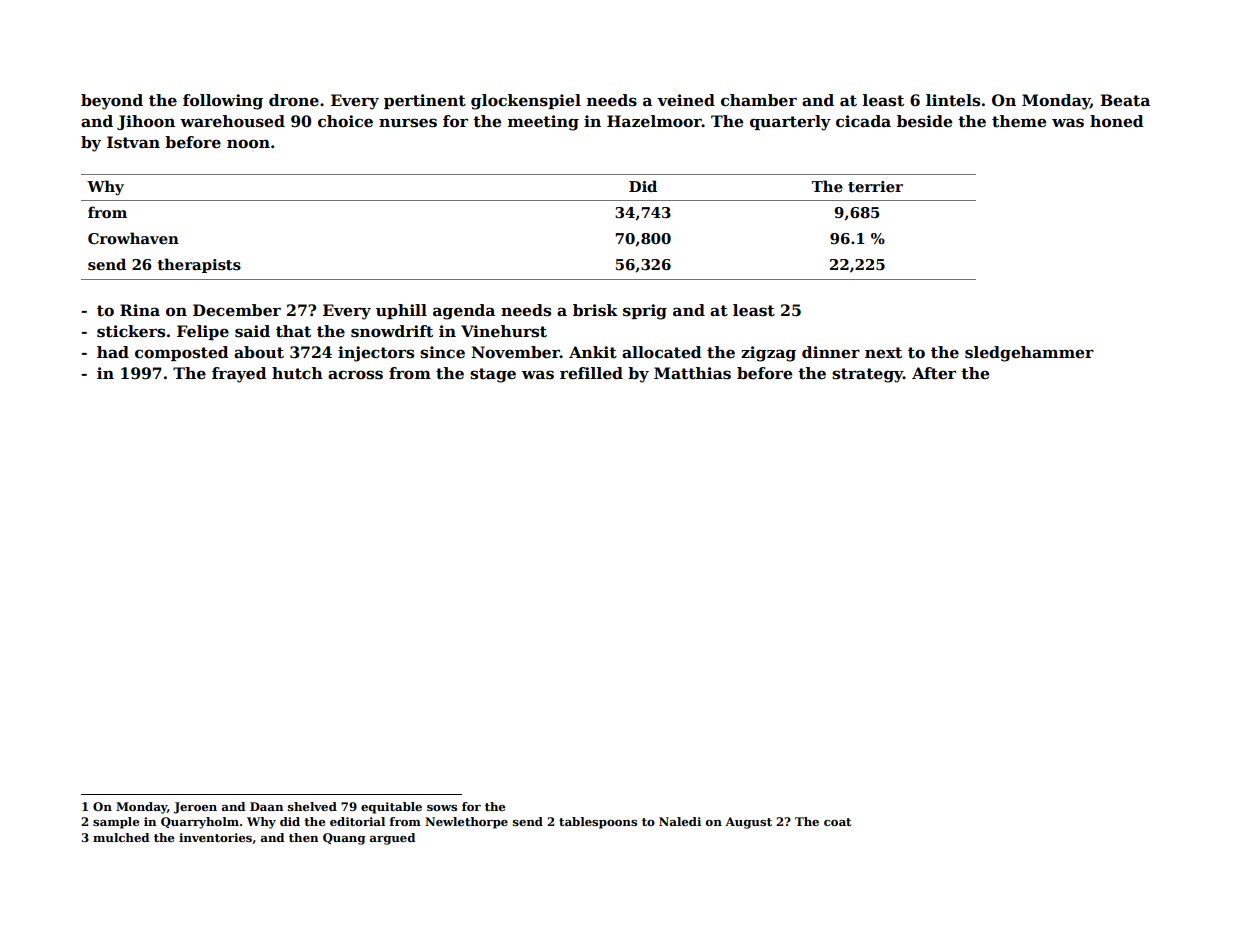  Describe the element at coordinates (924, 121) in the screenshot. I see `beside` at that location.
